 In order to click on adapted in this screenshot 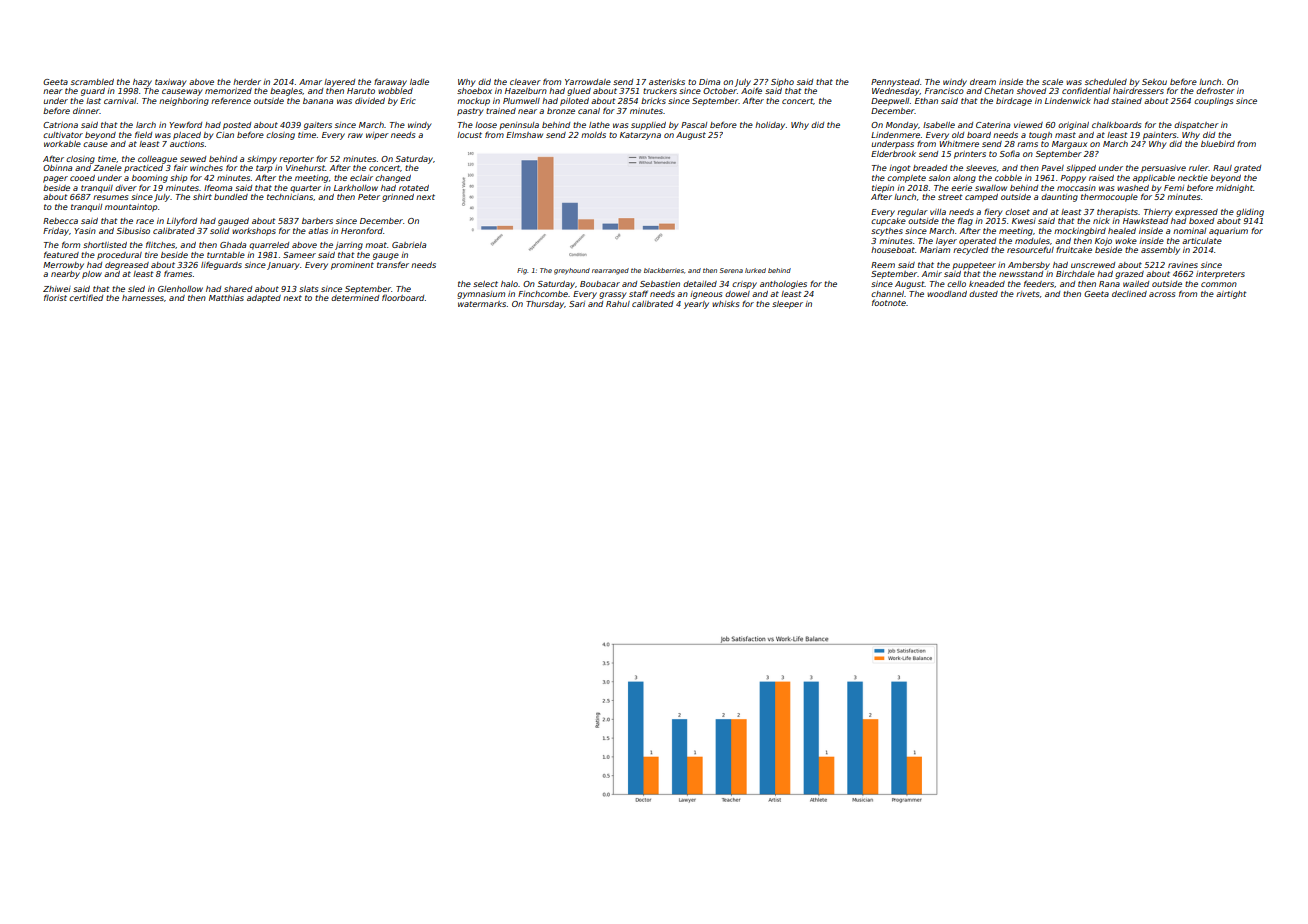, I will do `click(264, 299)`.
